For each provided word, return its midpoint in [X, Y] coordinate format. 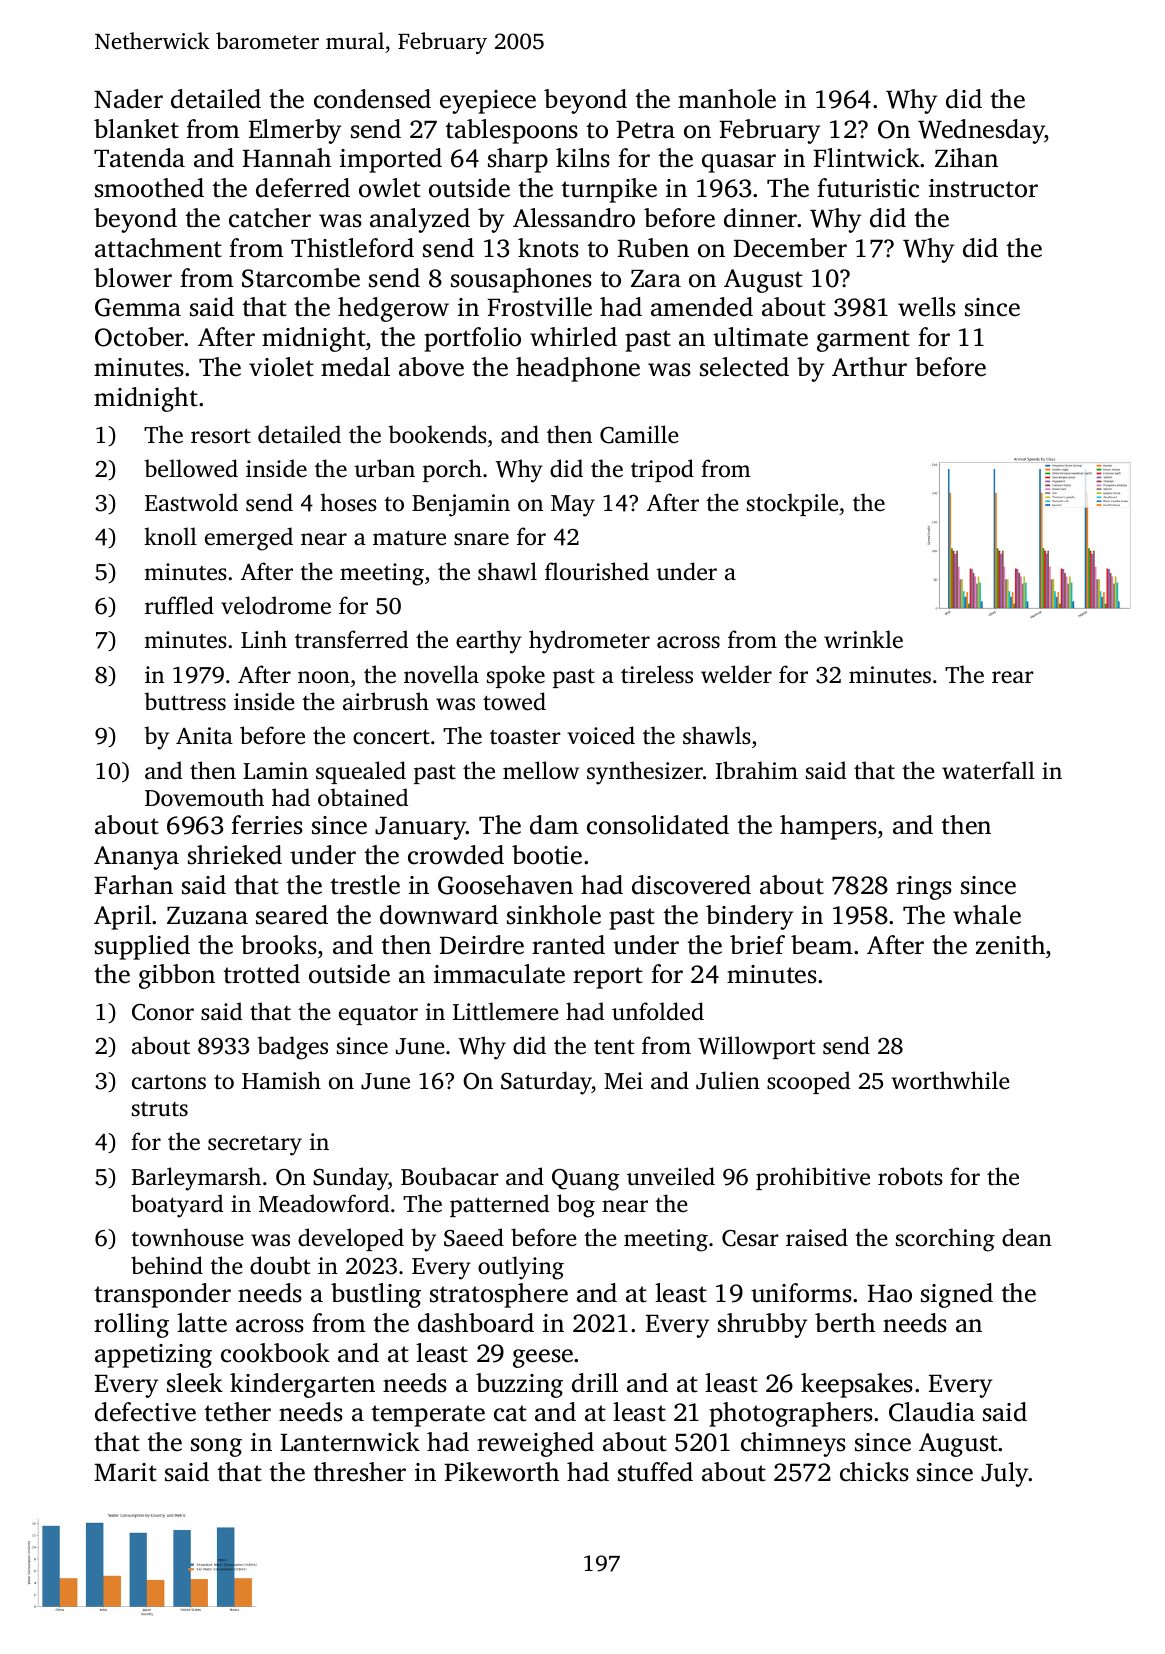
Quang [585, 1180]
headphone [578, 369]
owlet [390, 188]
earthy [489, 642]
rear [1013, 677]
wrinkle [863, 639]
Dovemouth [204, 797]
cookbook [275, 1353]
